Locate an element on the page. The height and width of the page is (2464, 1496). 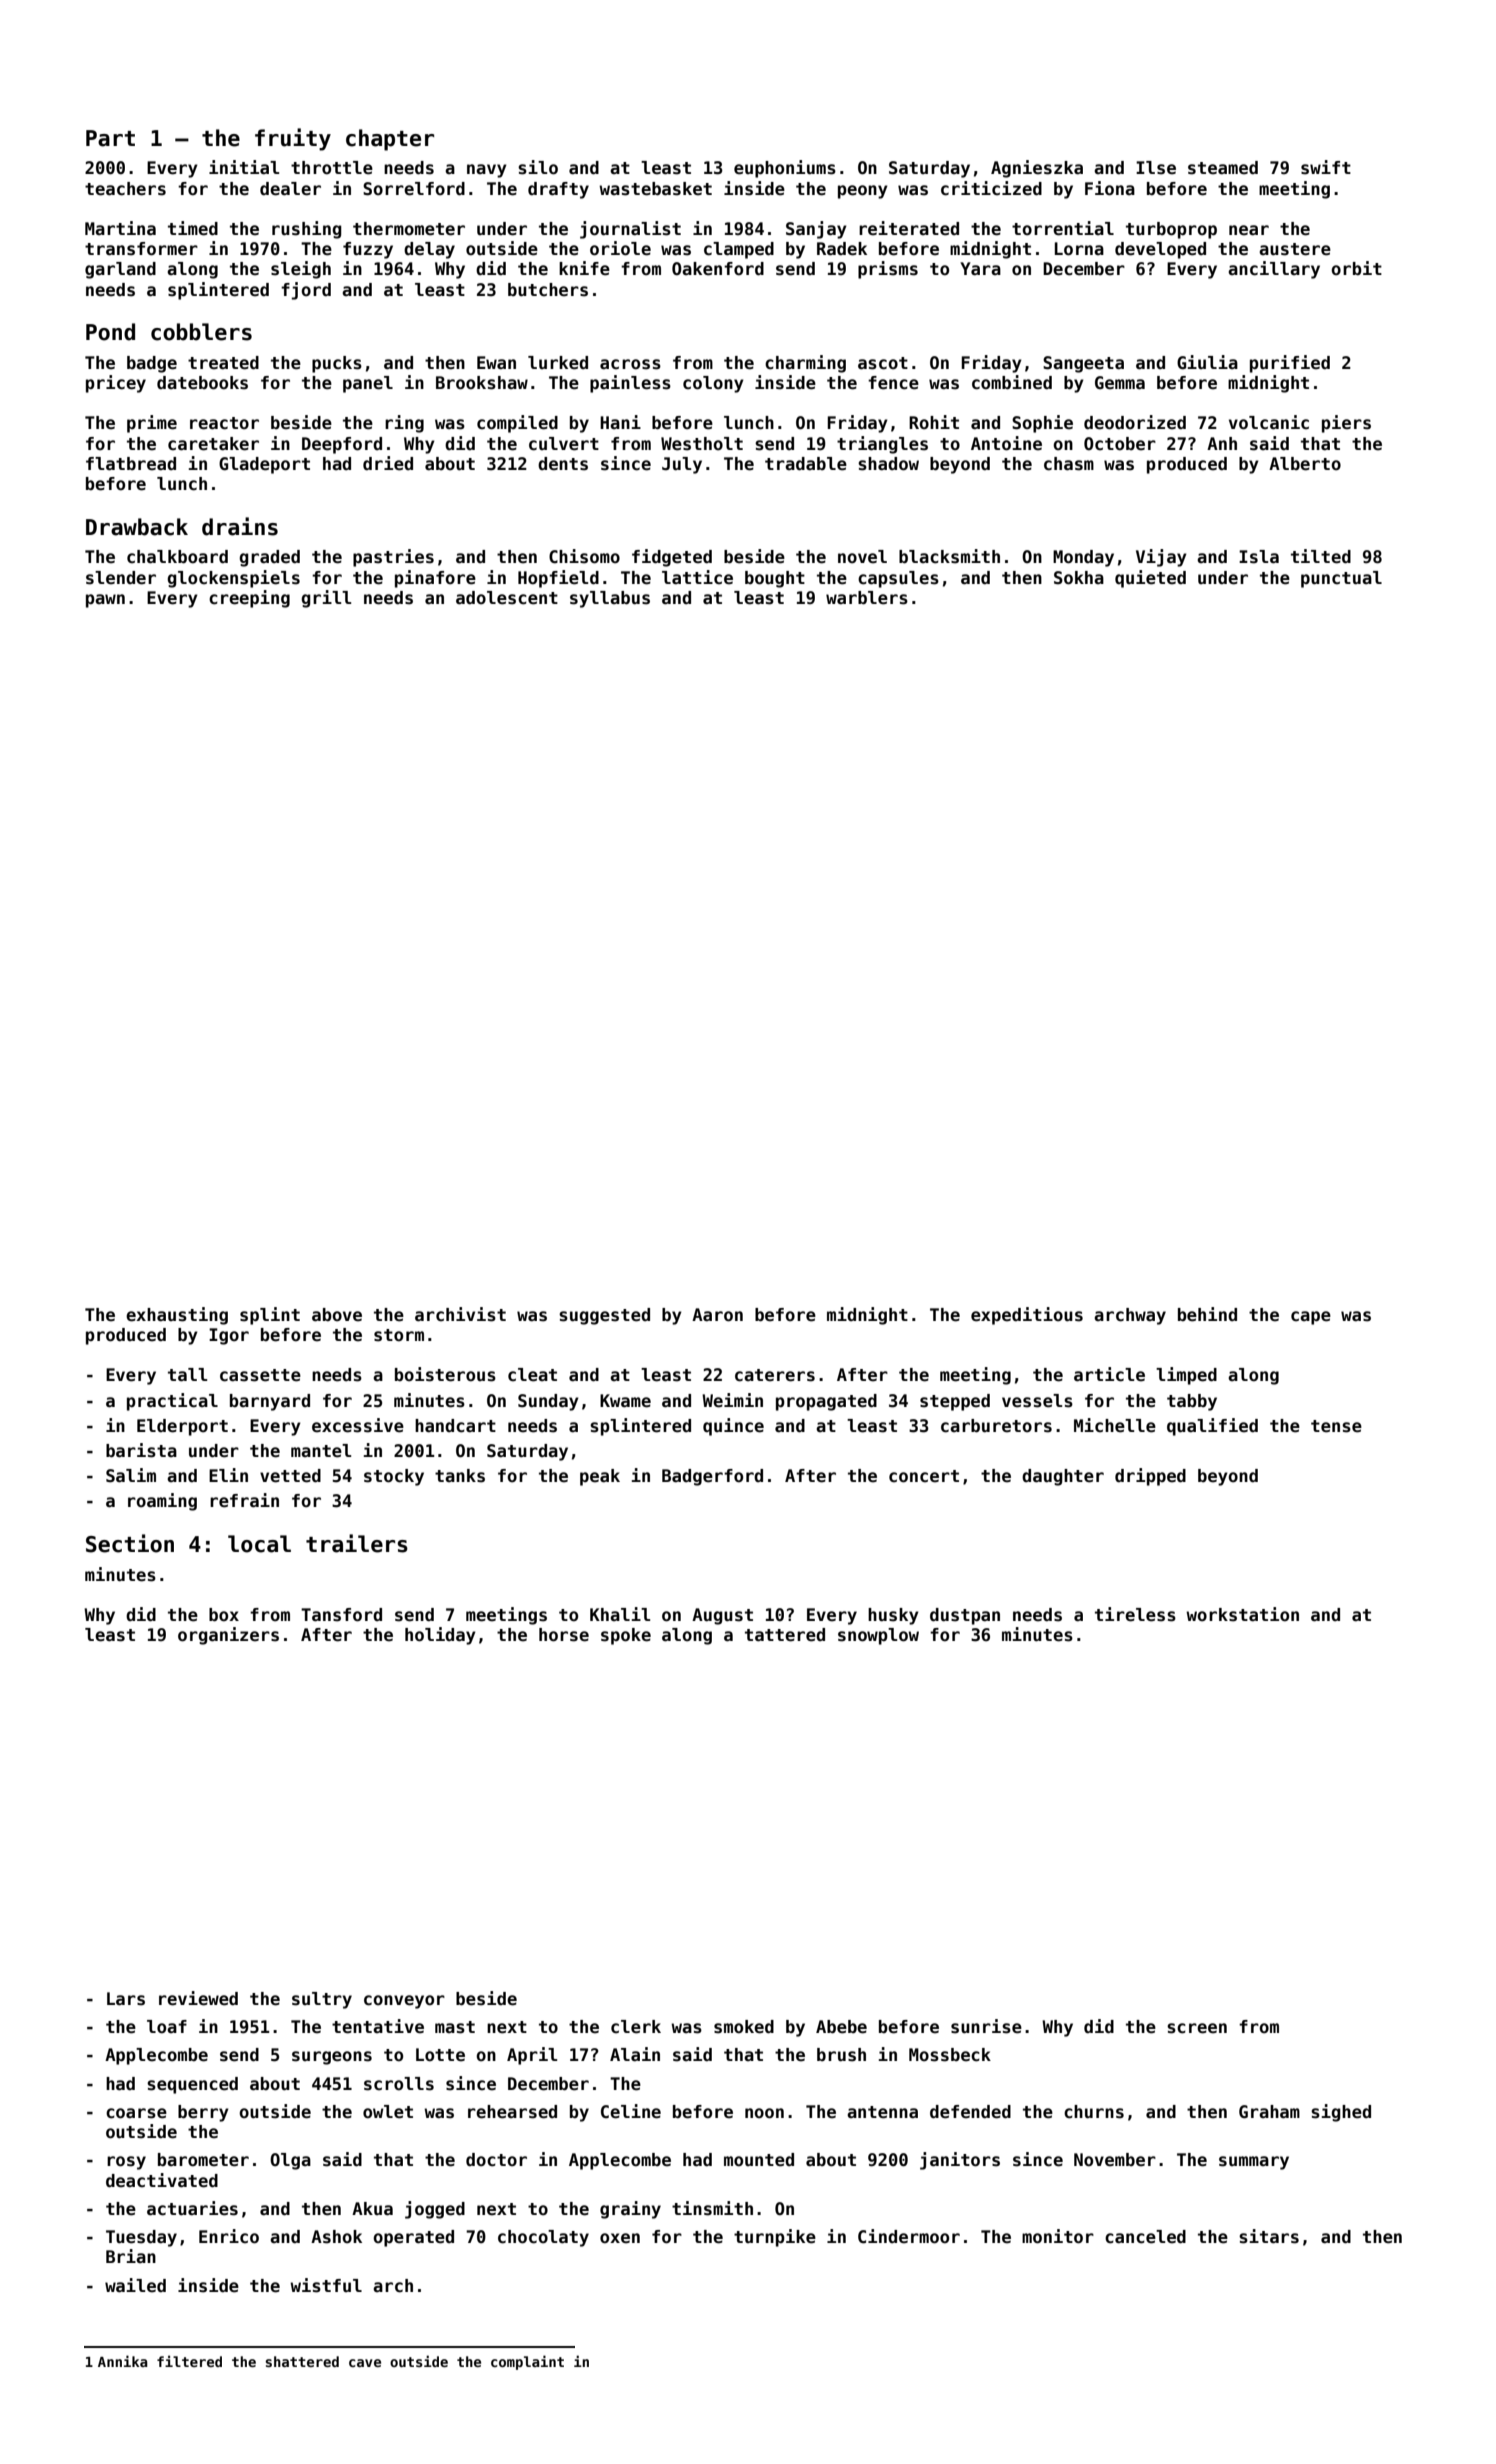
Annika is located at coordinates (123, 2361).
